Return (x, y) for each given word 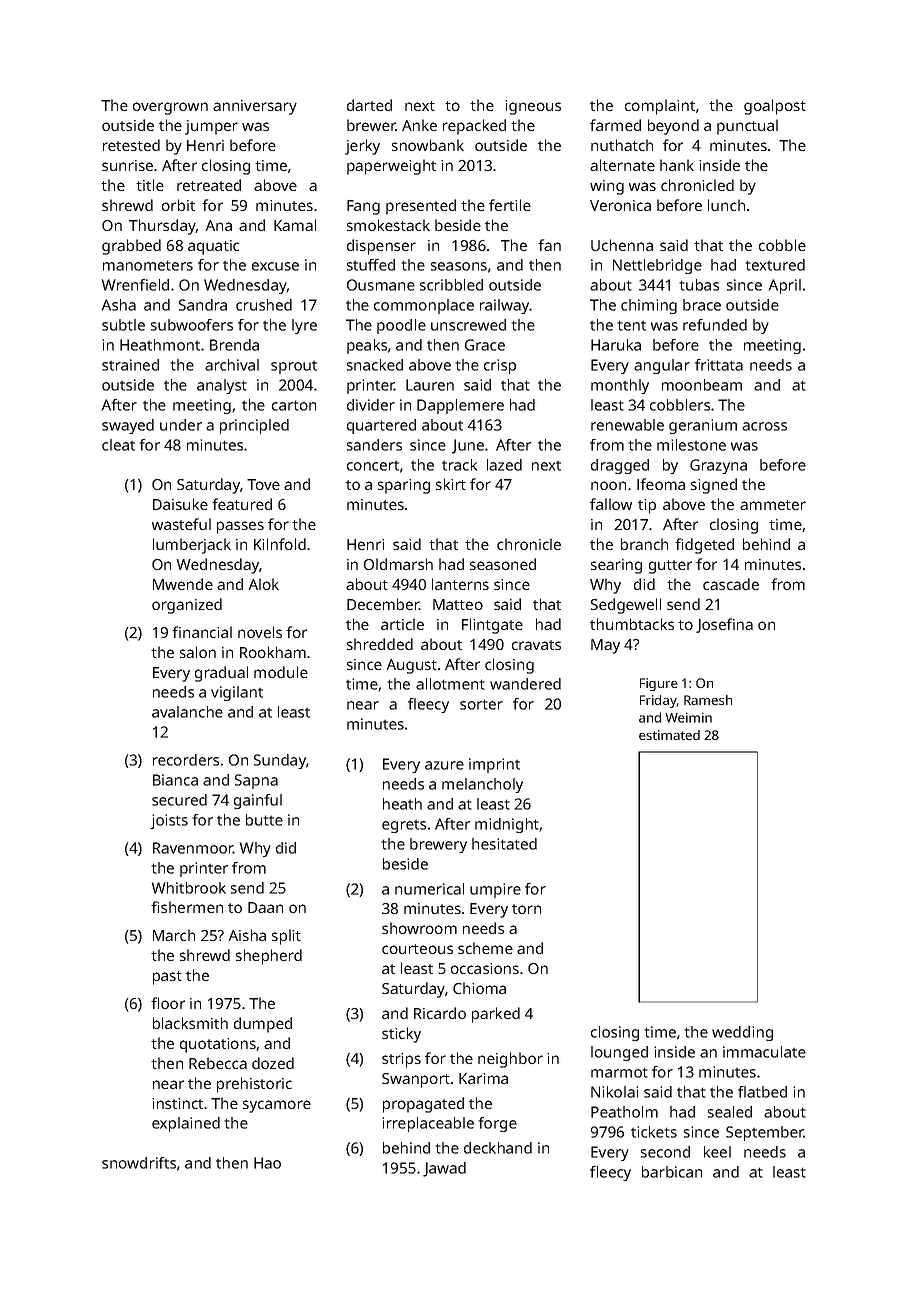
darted (369, 105)
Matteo (458, 604)
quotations (218, 1045)
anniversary (255, 107)
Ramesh (708, 700)
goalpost (775, 107)
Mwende (183, 584)
